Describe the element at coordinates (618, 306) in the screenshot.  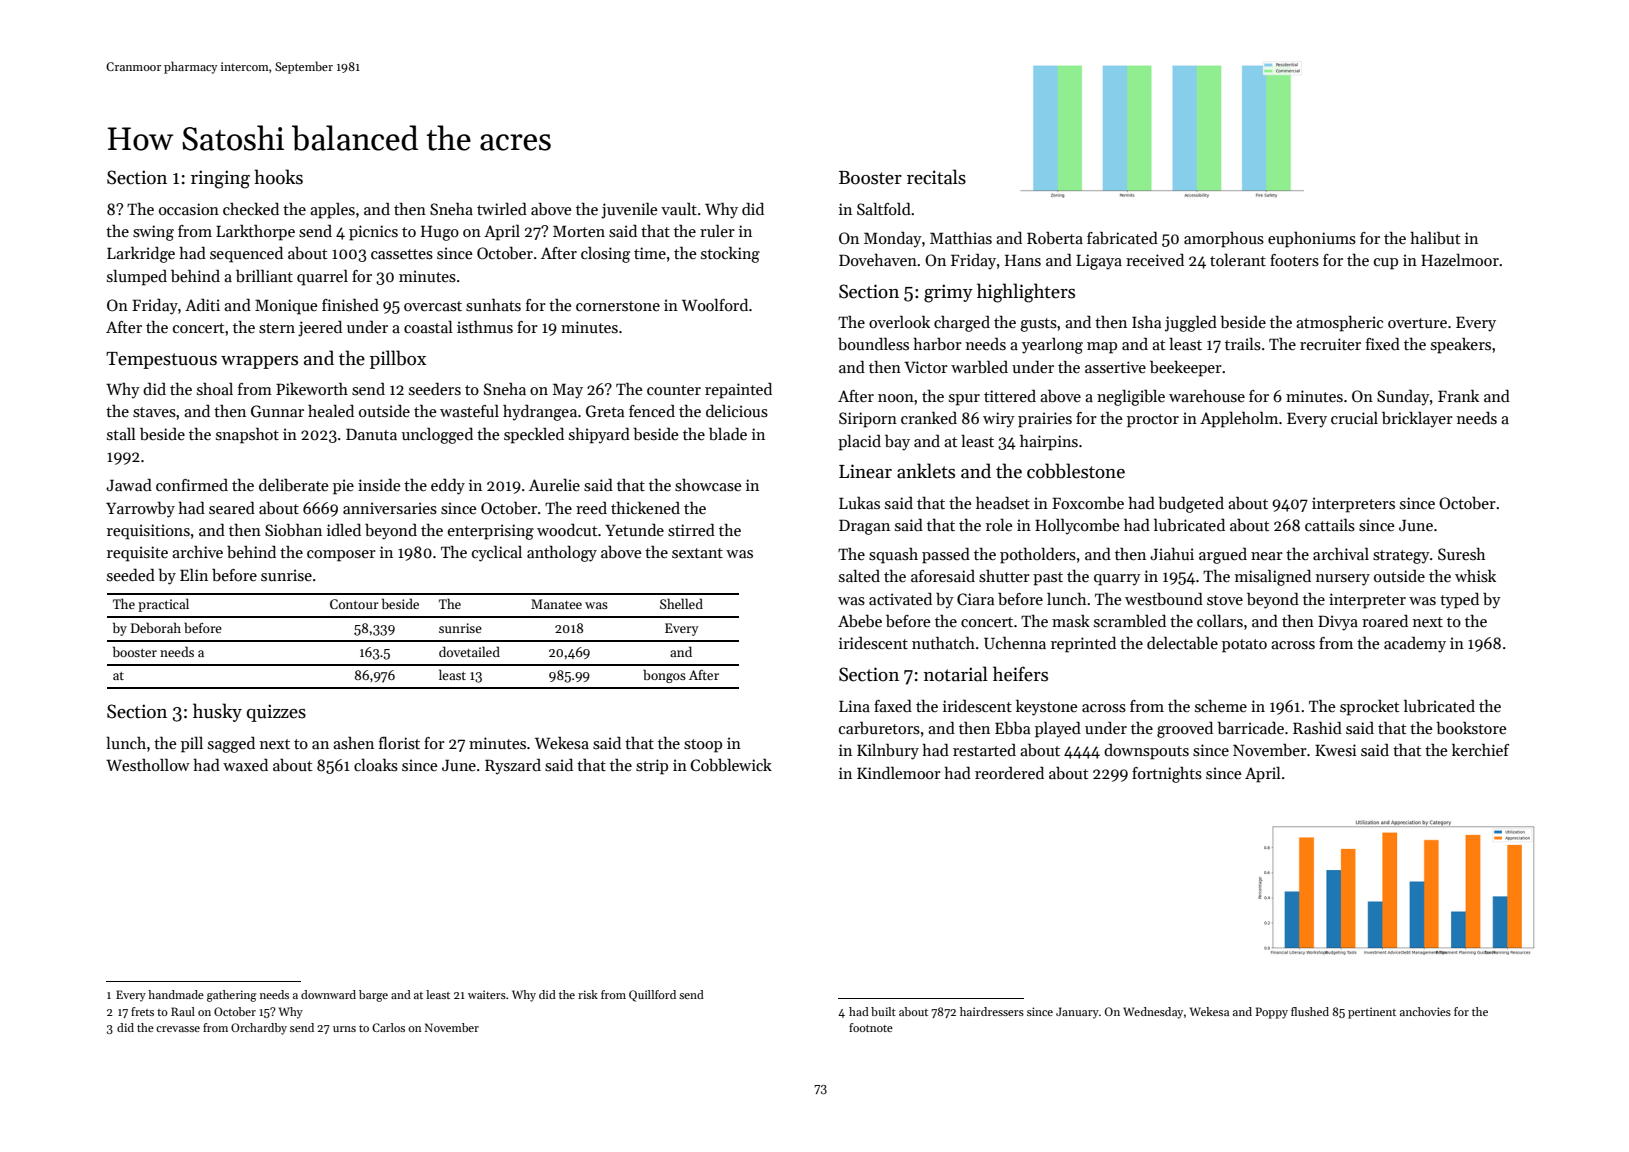
I see `cornerstone` at that location.
